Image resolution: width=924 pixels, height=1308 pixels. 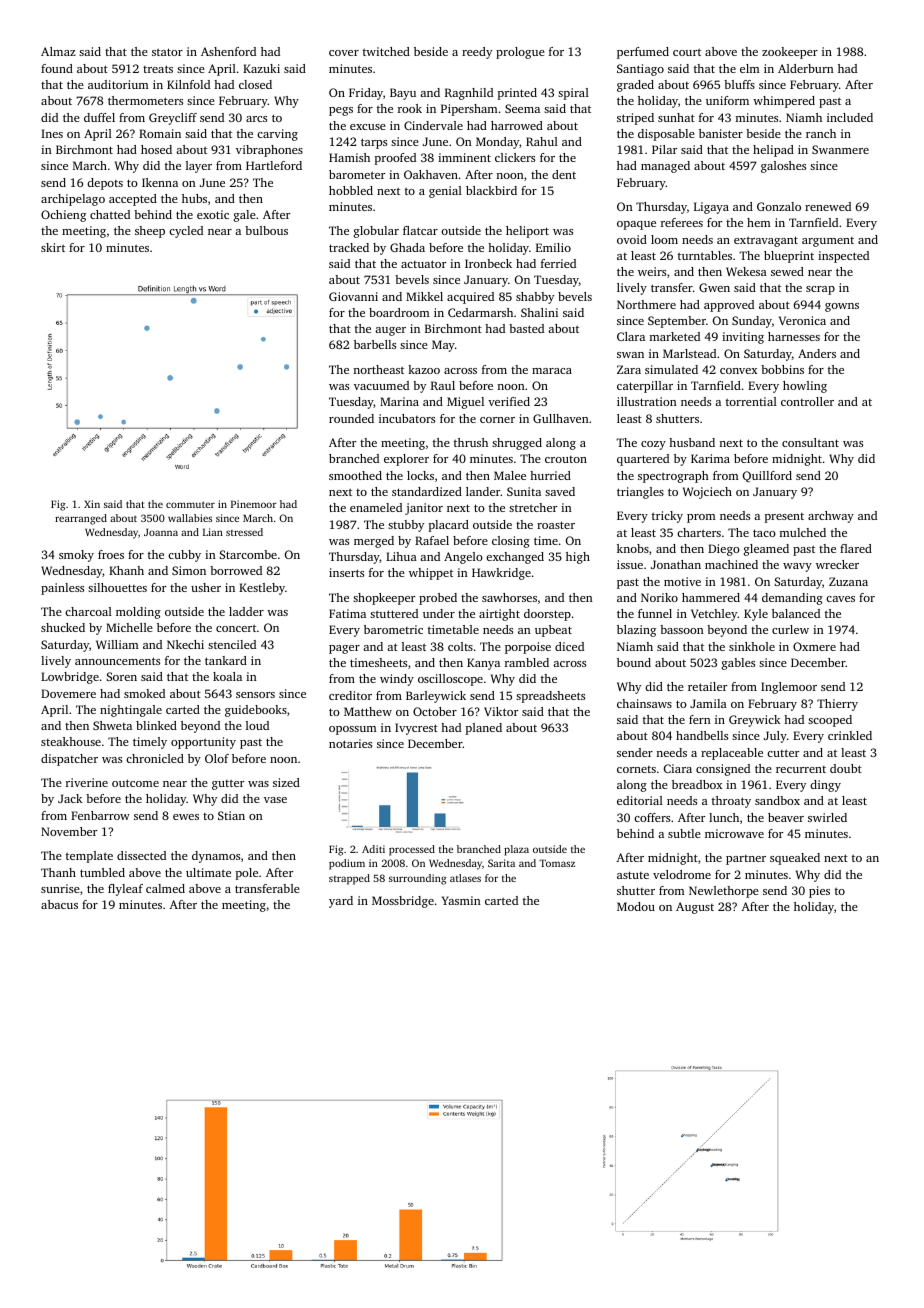 What do you see at coordinates (351, 418) in the screenshot?
I see `rounded` at bounding box center [351, 418].
